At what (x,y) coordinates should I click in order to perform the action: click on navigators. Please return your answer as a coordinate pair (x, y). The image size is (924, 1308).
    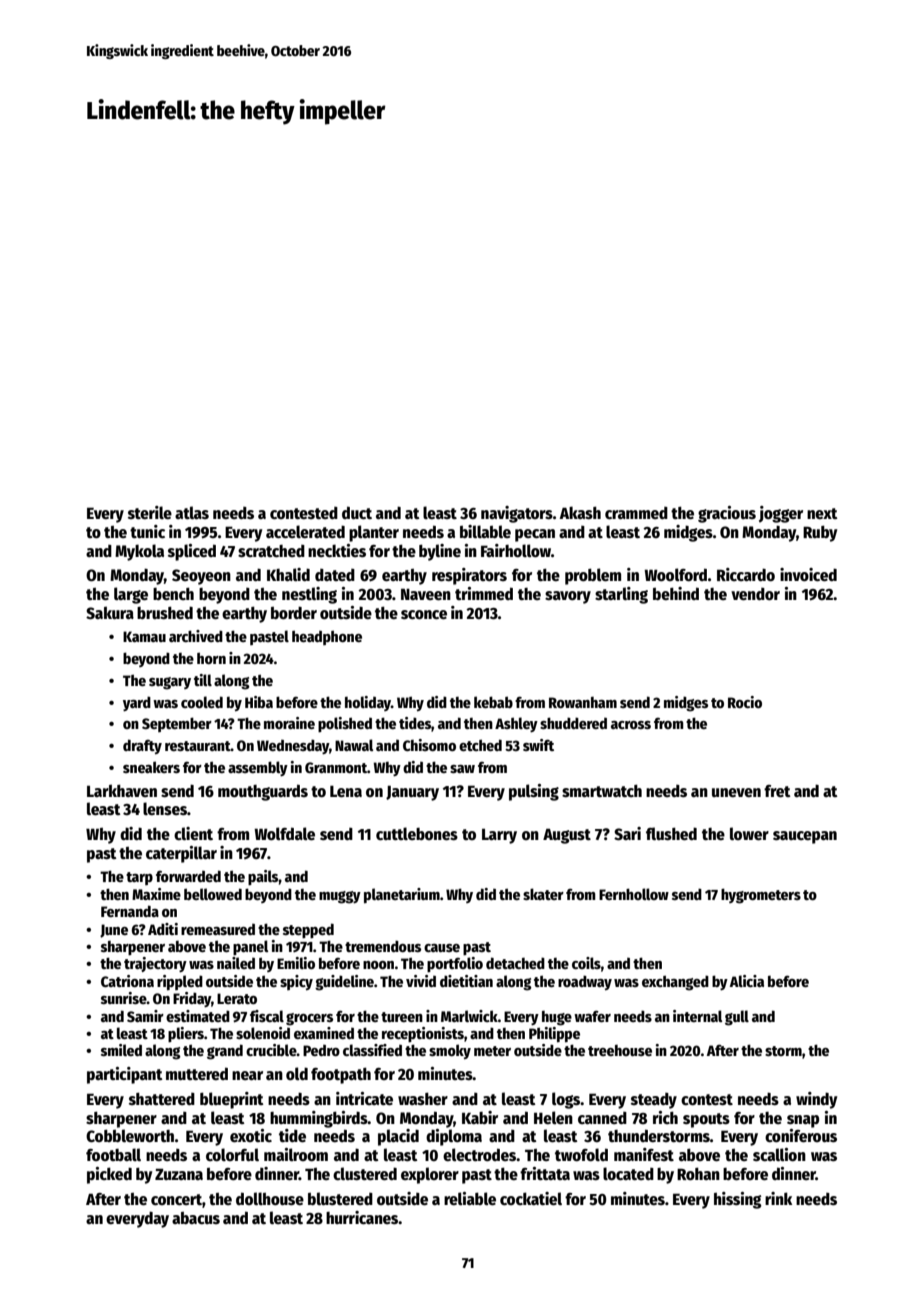
    Looking at the image, I should click on (517, 514).
